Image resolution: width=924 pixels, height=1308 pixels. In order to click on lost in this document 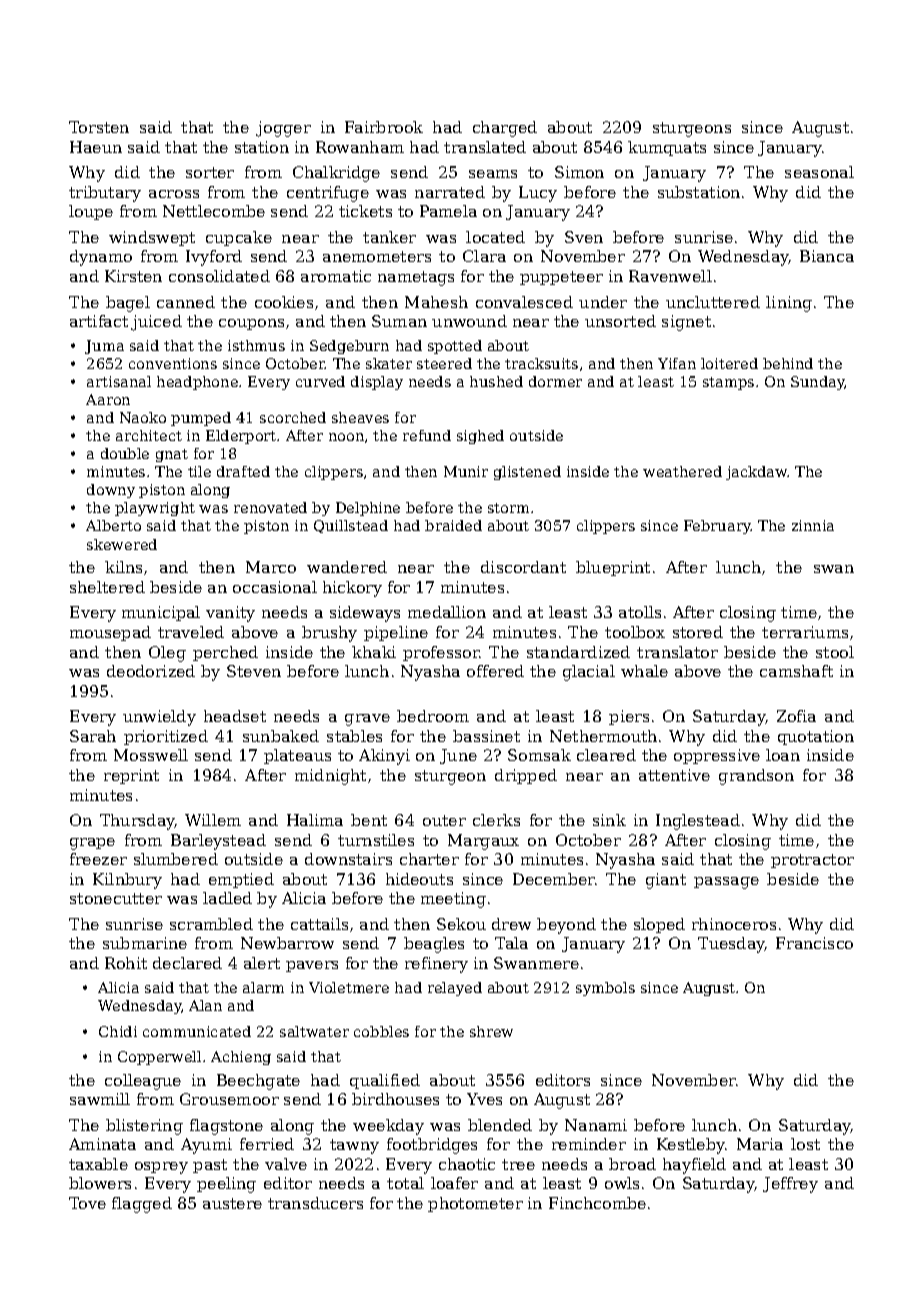, I will do `click(805, 1144)`.
